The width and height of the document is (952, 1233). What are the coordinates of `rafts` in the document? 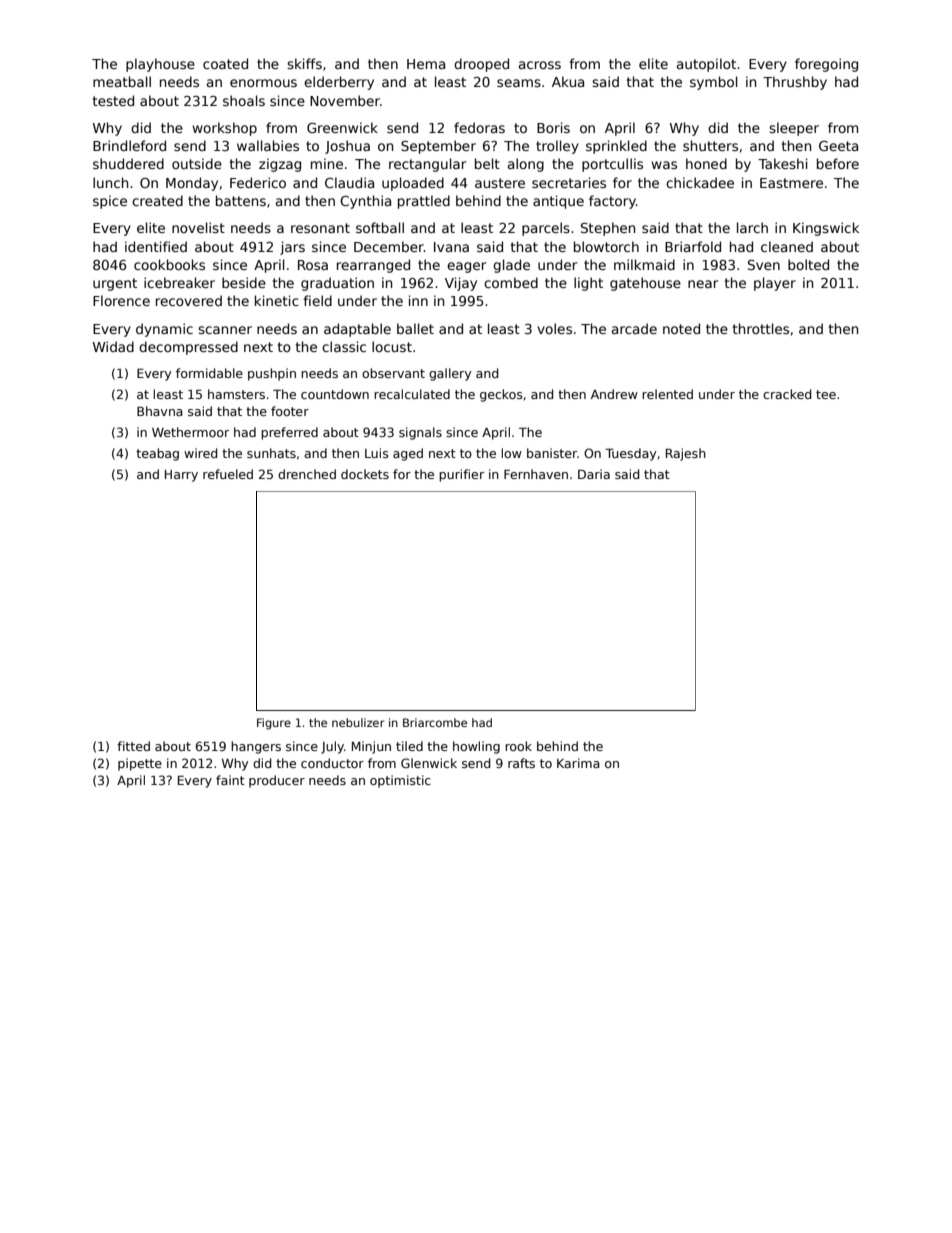 It's located at (521, 763).
